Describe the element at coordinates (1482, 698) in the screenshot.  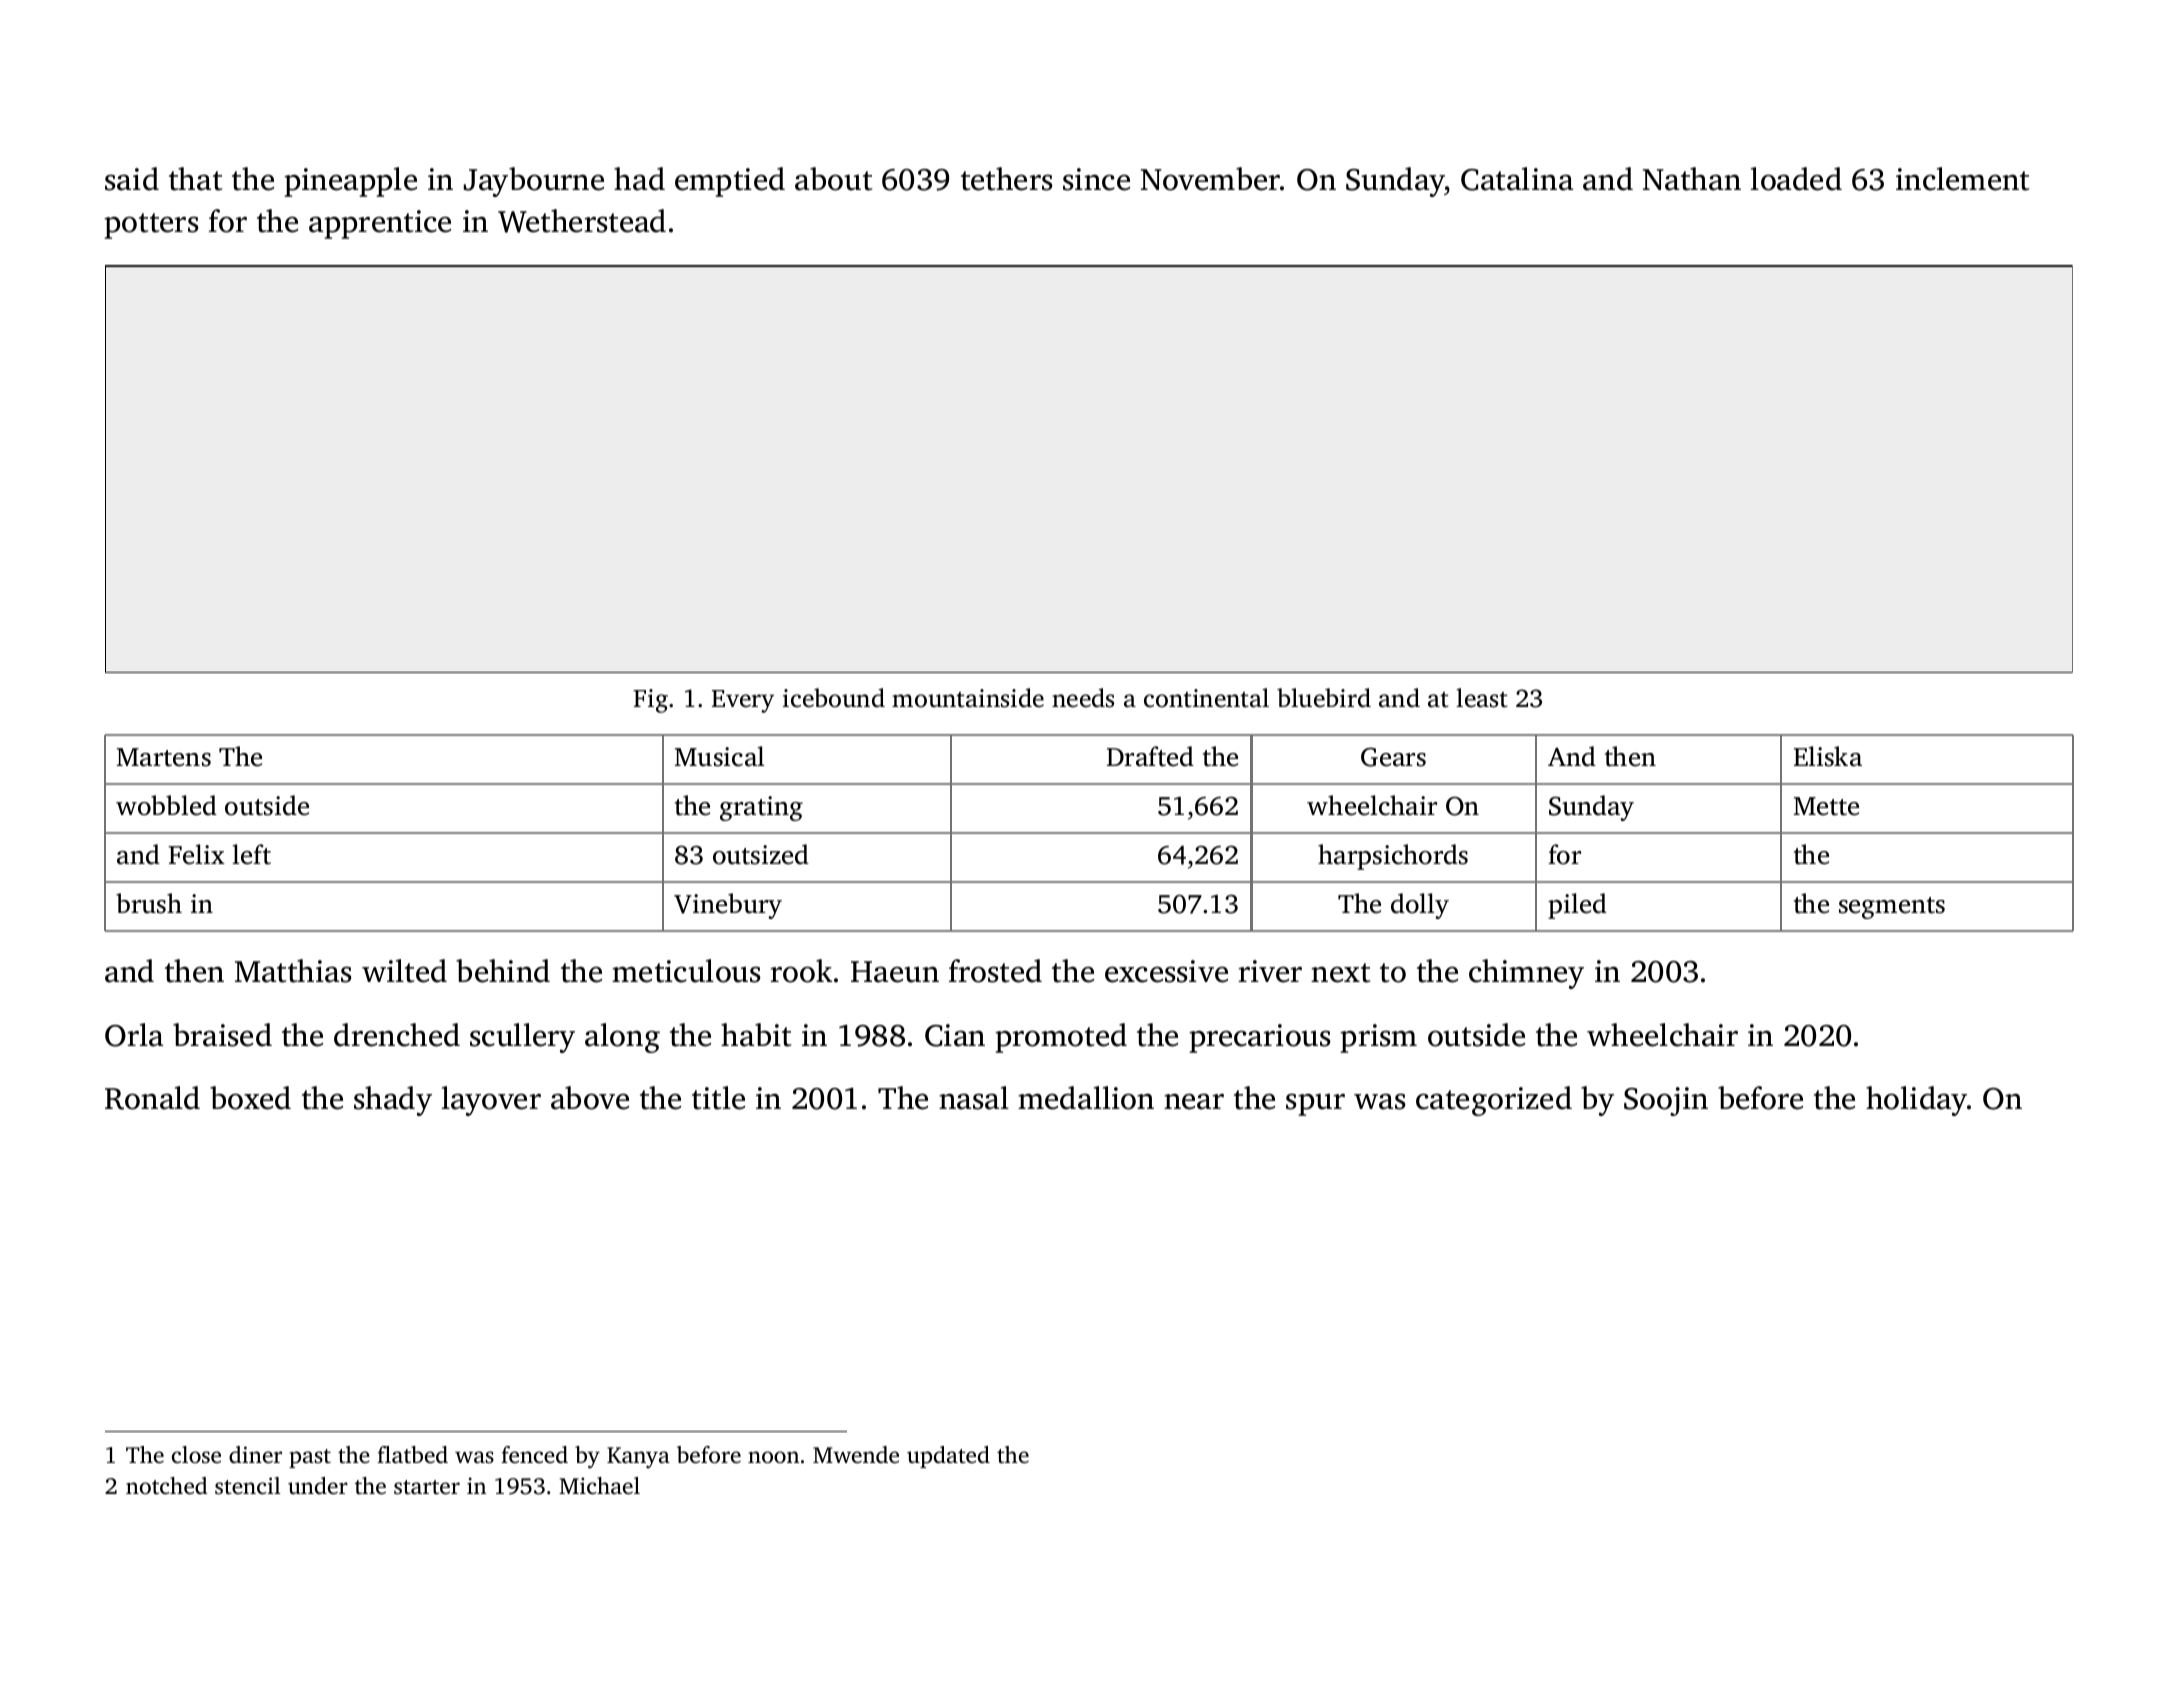
I see `least` at that location.
